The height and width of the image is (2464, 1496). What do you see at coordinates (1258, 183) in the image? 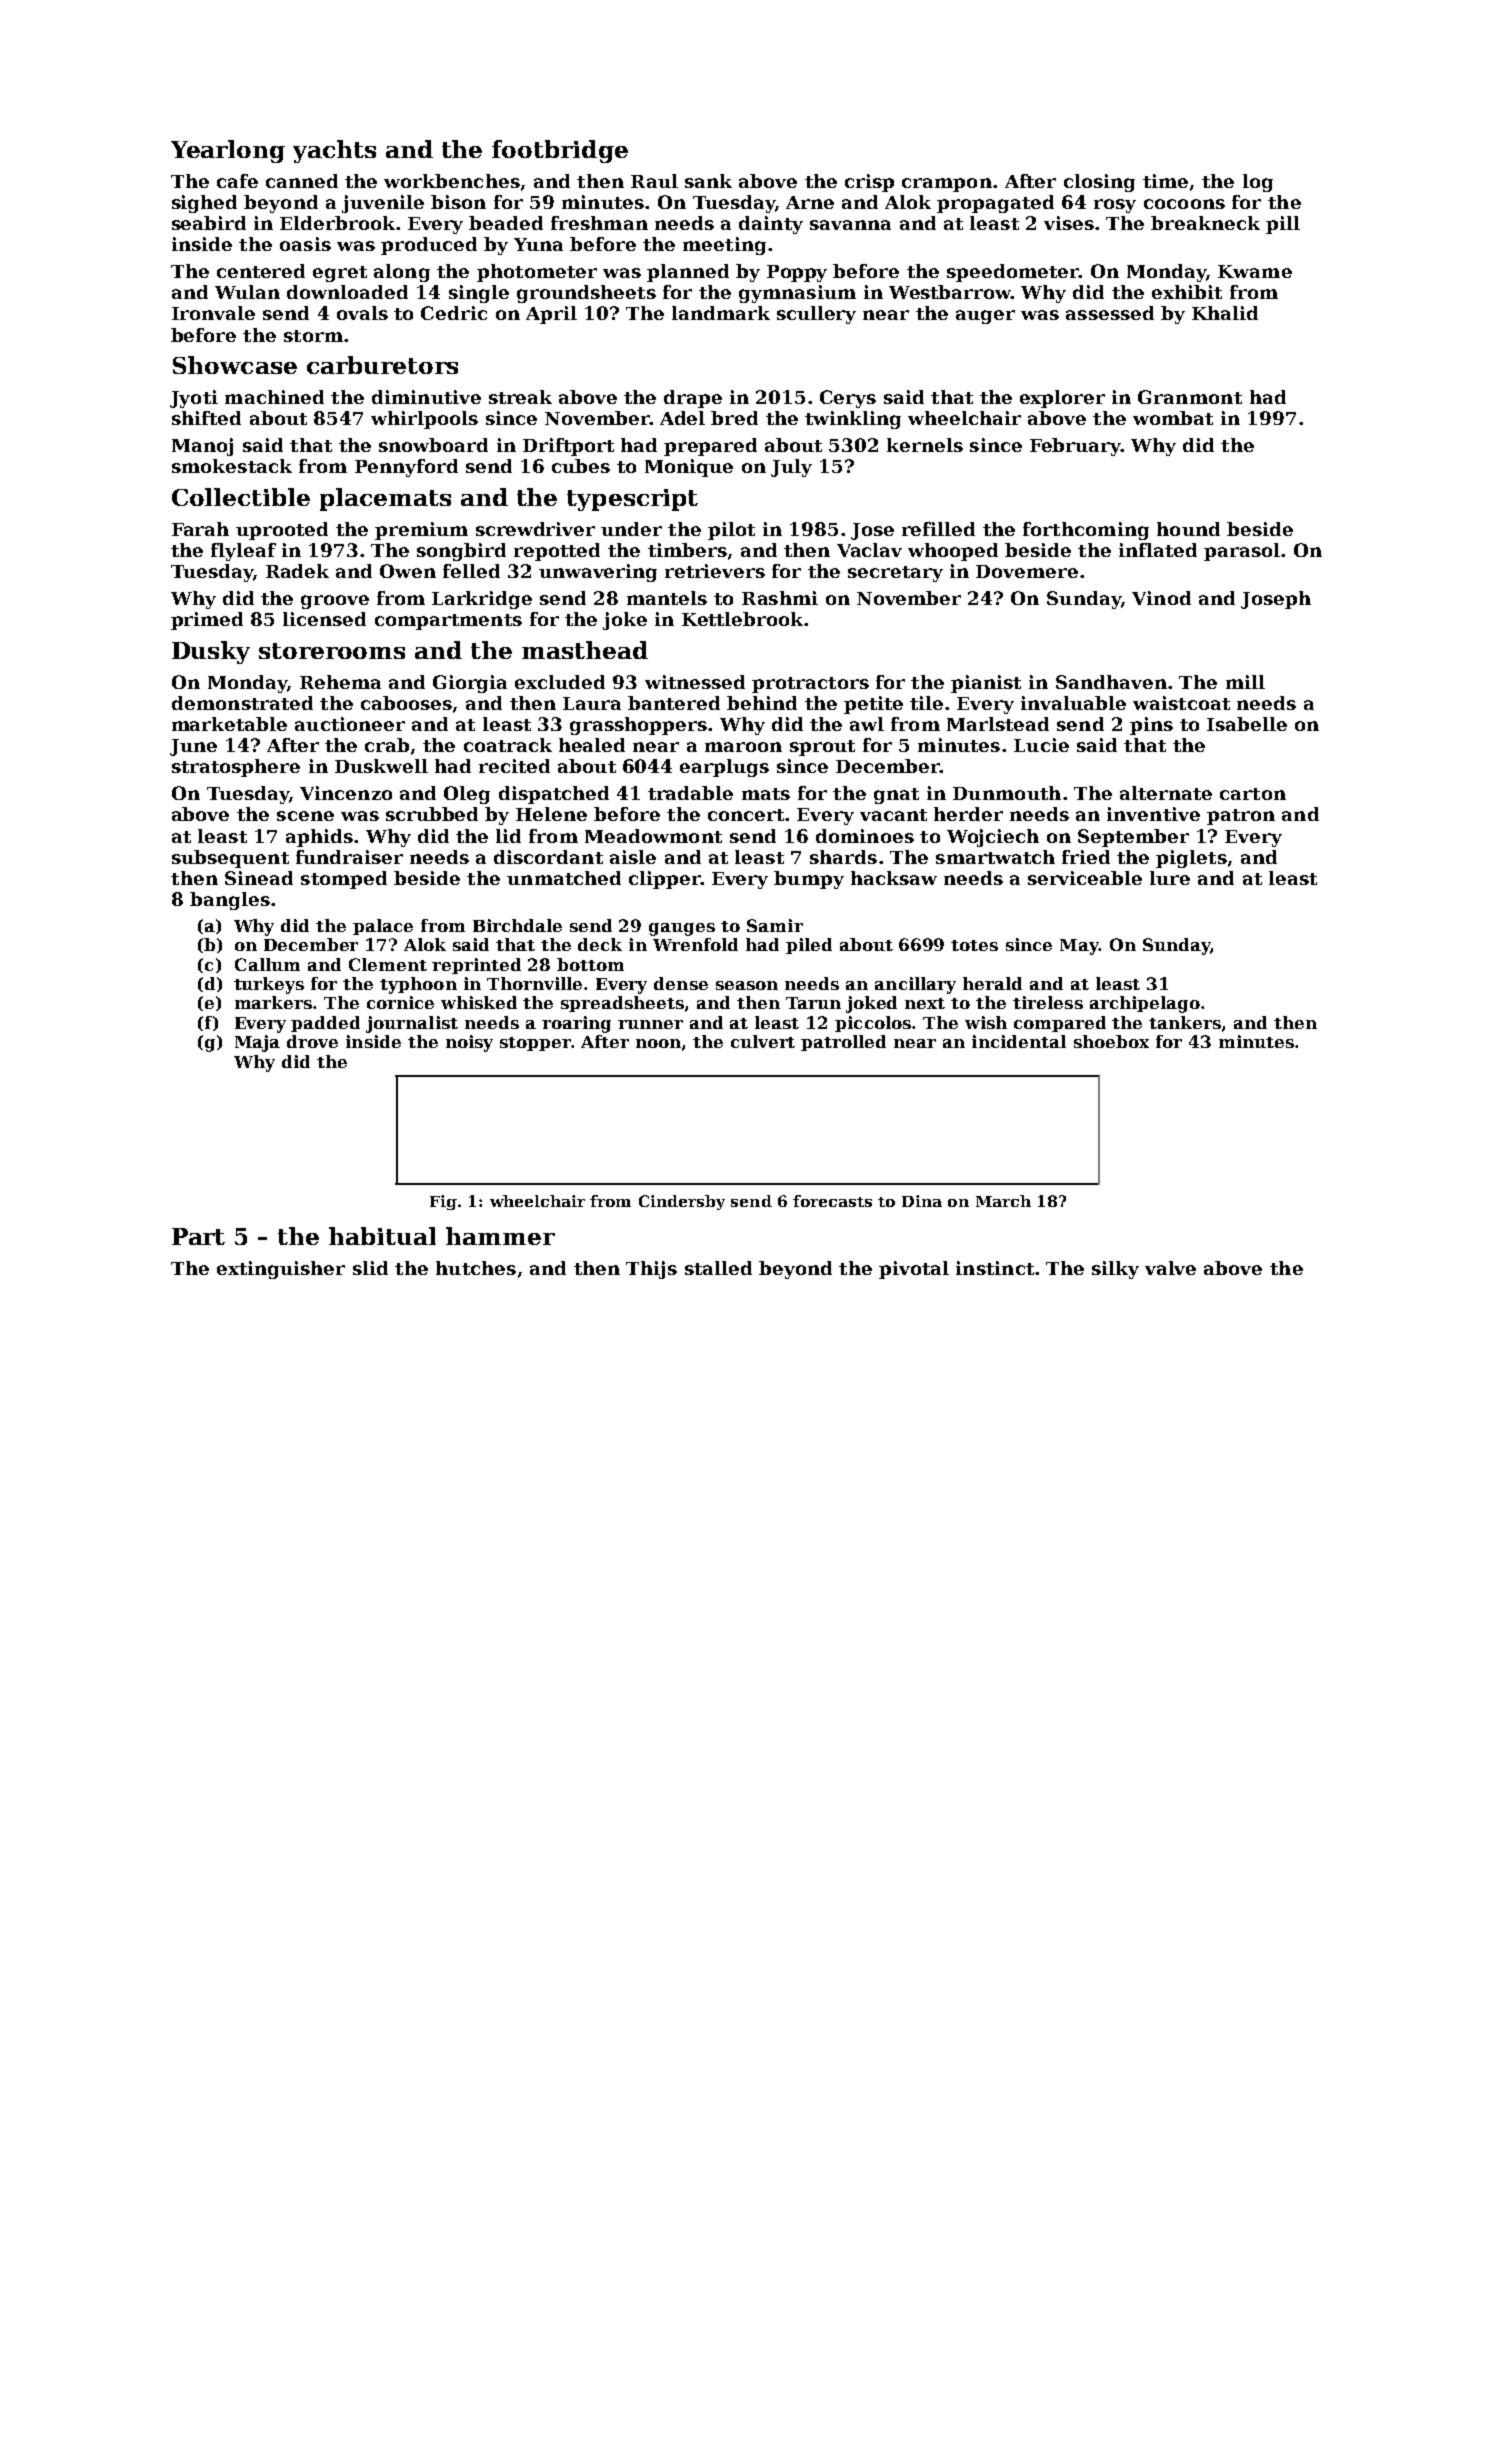
I see `log` at bounding box center [1258, 183].
